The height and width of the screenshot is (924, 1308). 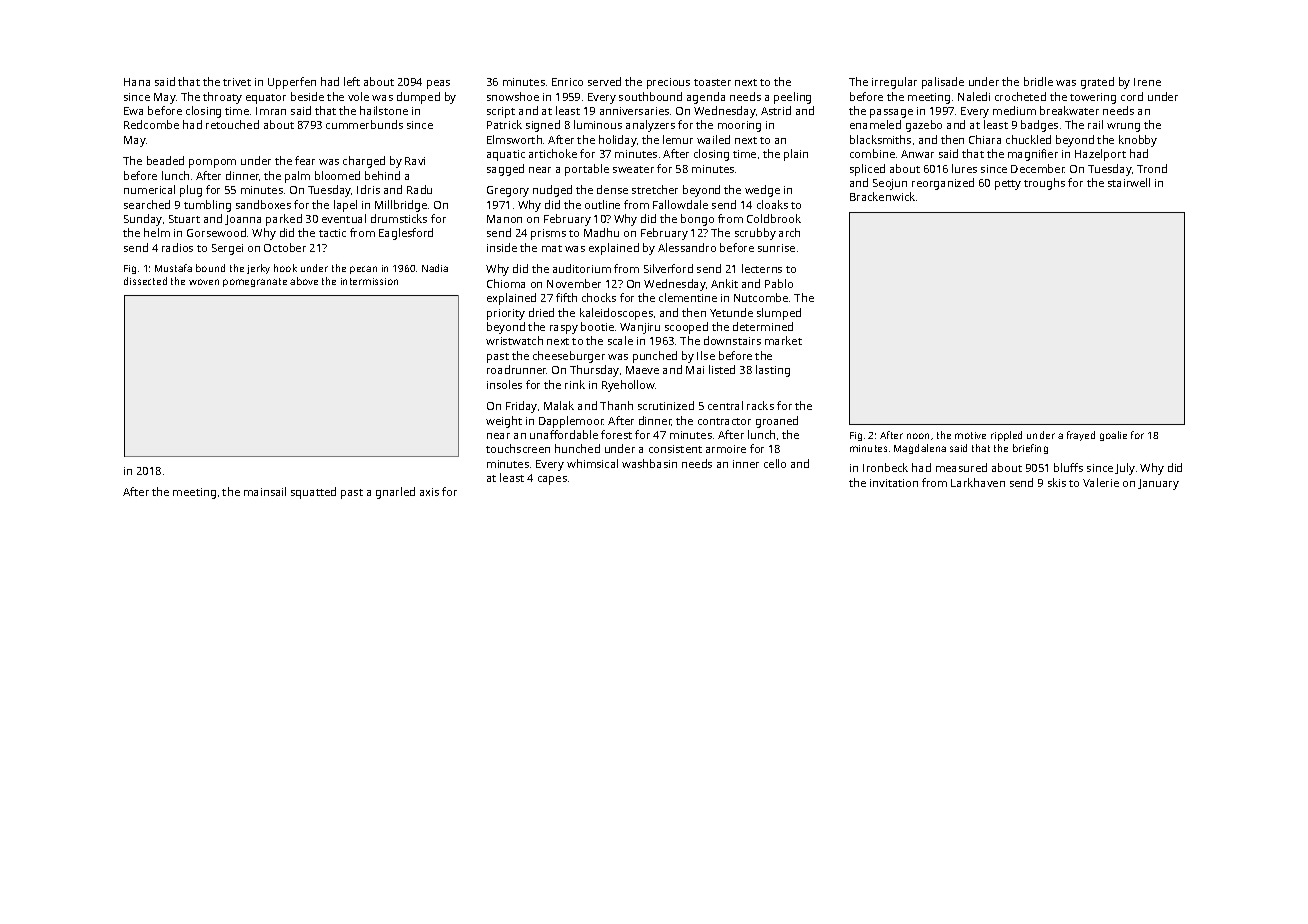 I want to click on gnarled, so click(x=395, y=493).
